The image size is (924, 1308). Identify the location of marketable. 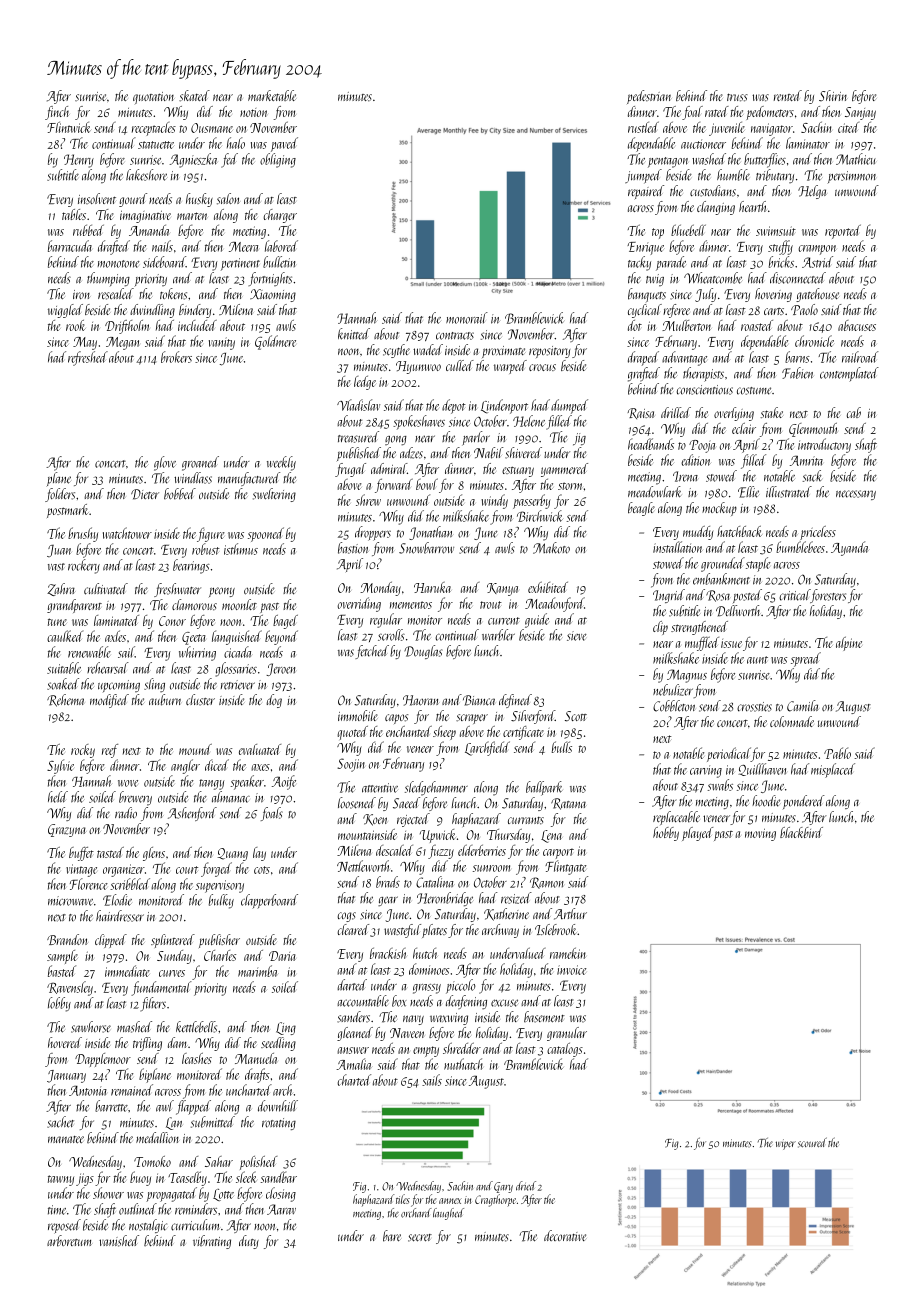
(272, 95).
